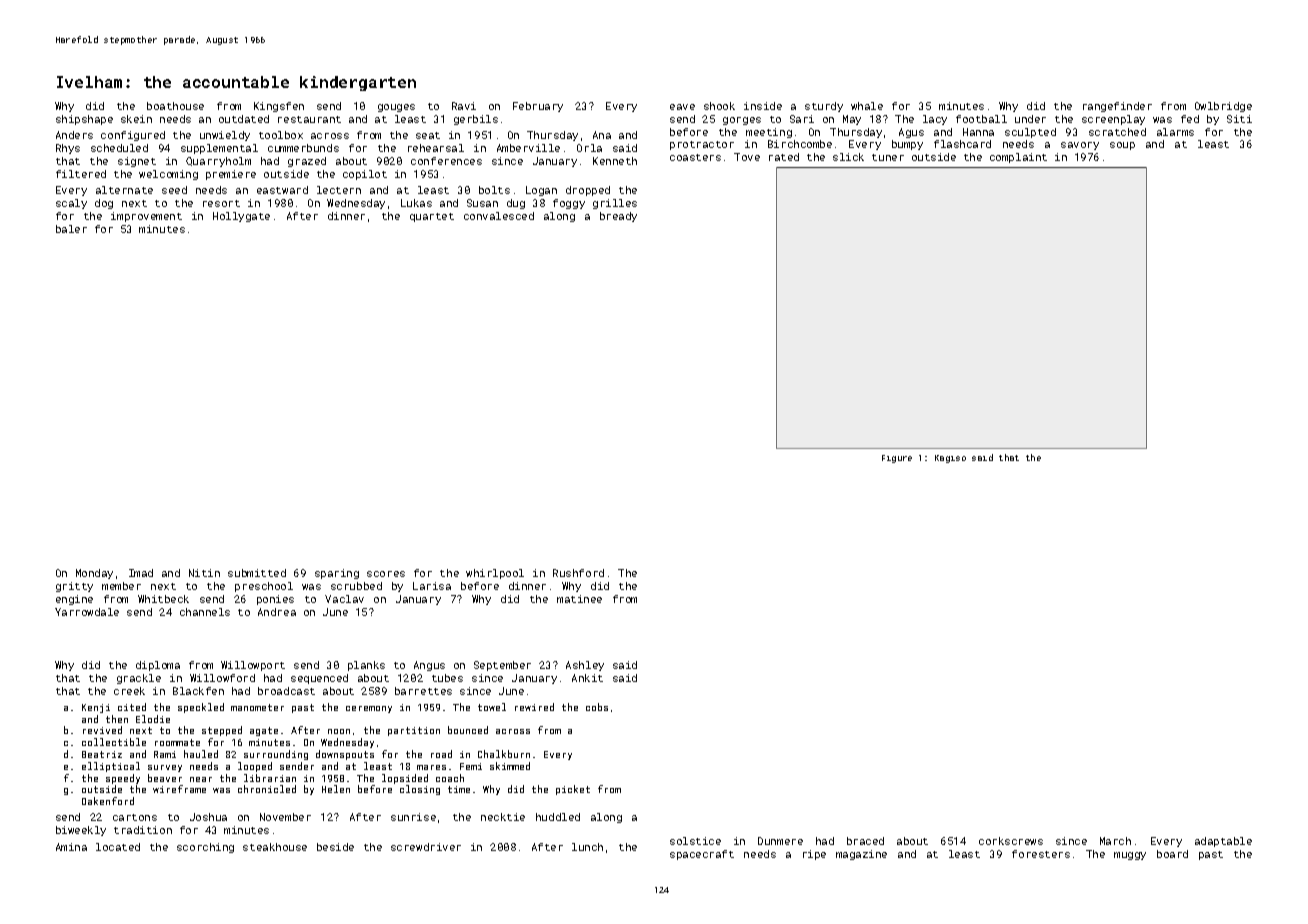  What do you see at coordinates (578, 573) in the screenshot?
I see `Rushford` at bounding box center [578, 573].
